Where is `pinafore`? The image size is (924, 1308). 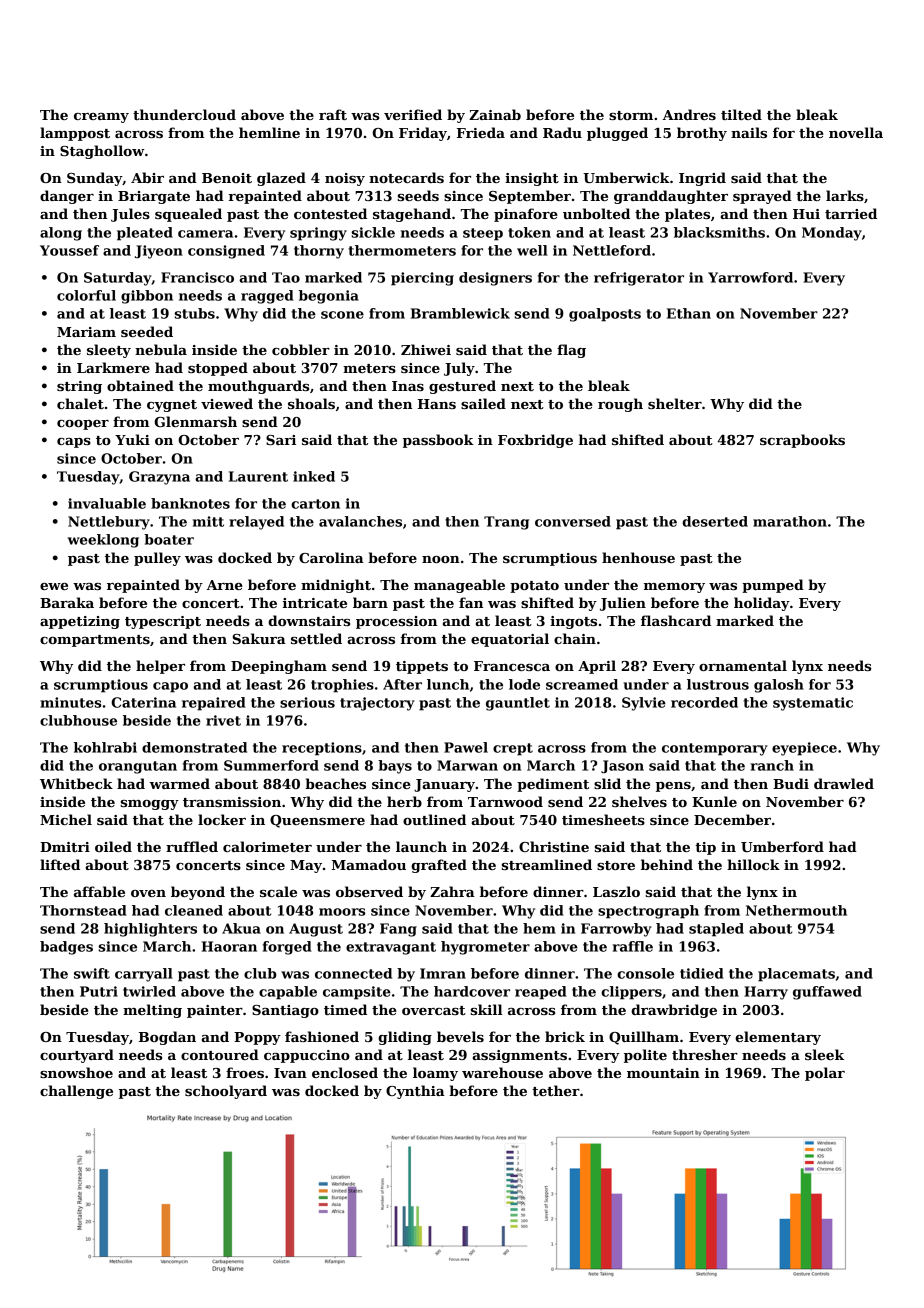
pinafore is located at coordinates (526, 215).
